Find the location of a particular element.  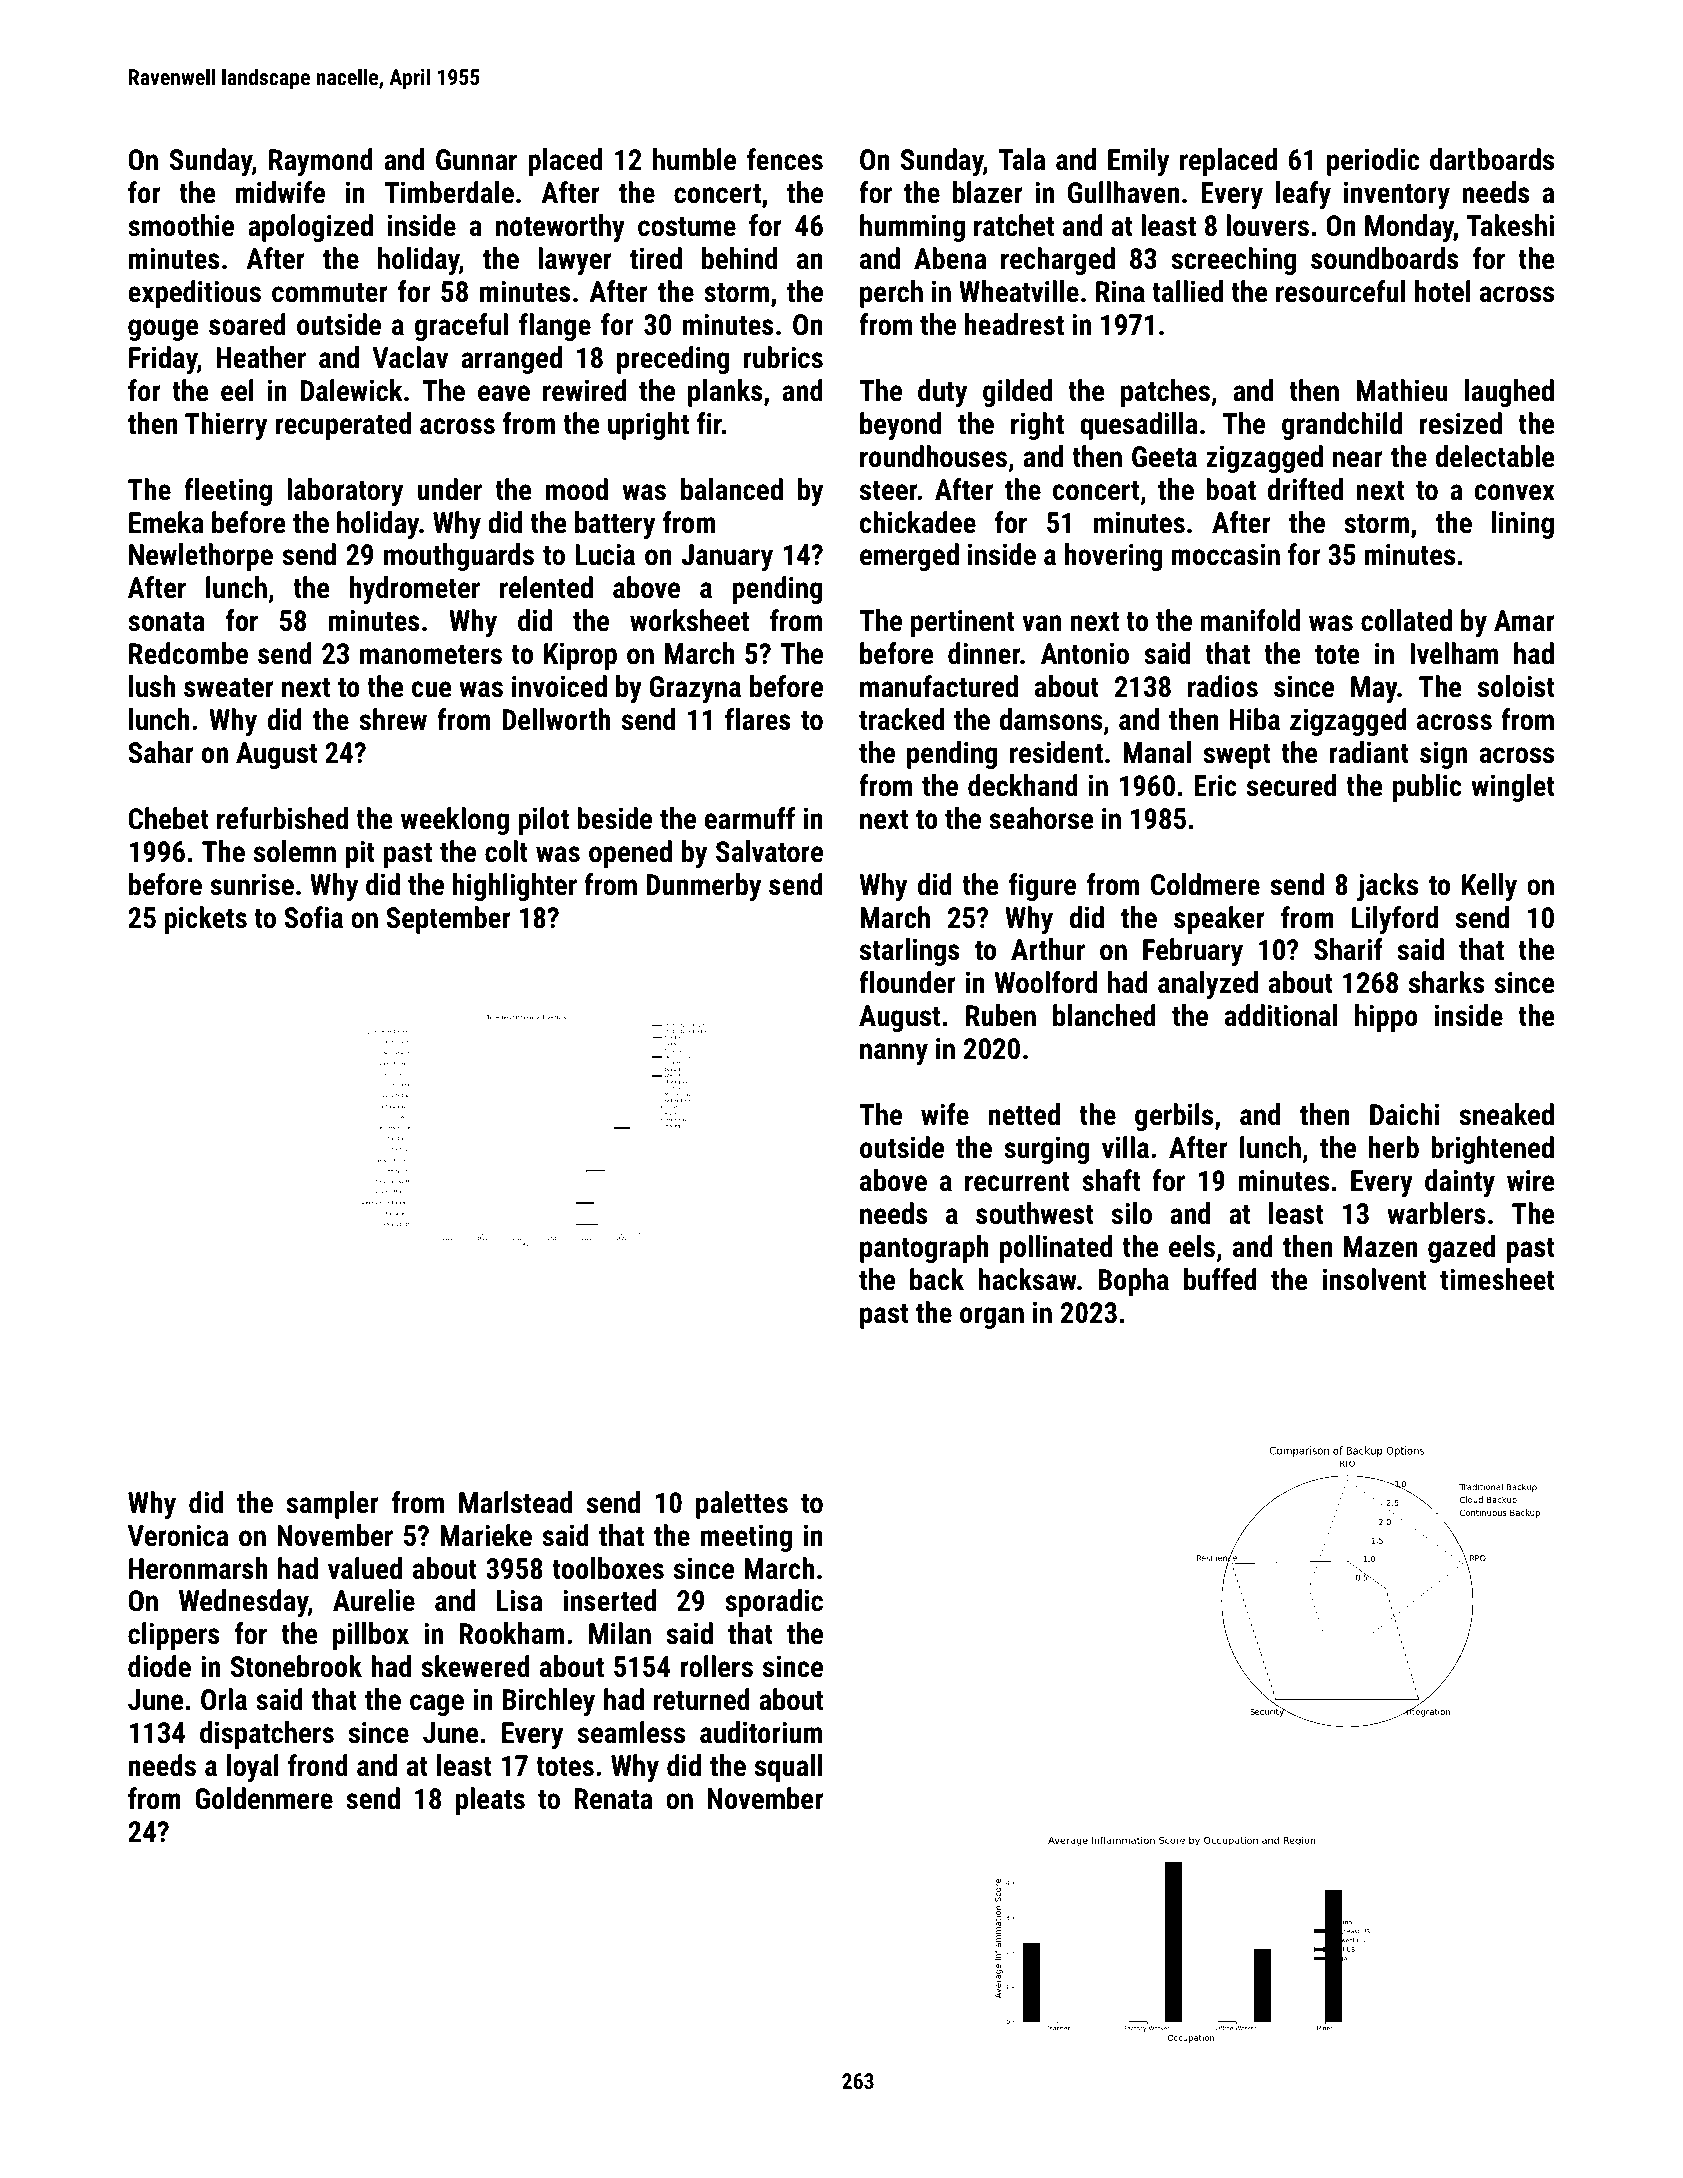

Stonebrook is located at coordinates (296, 1666).
